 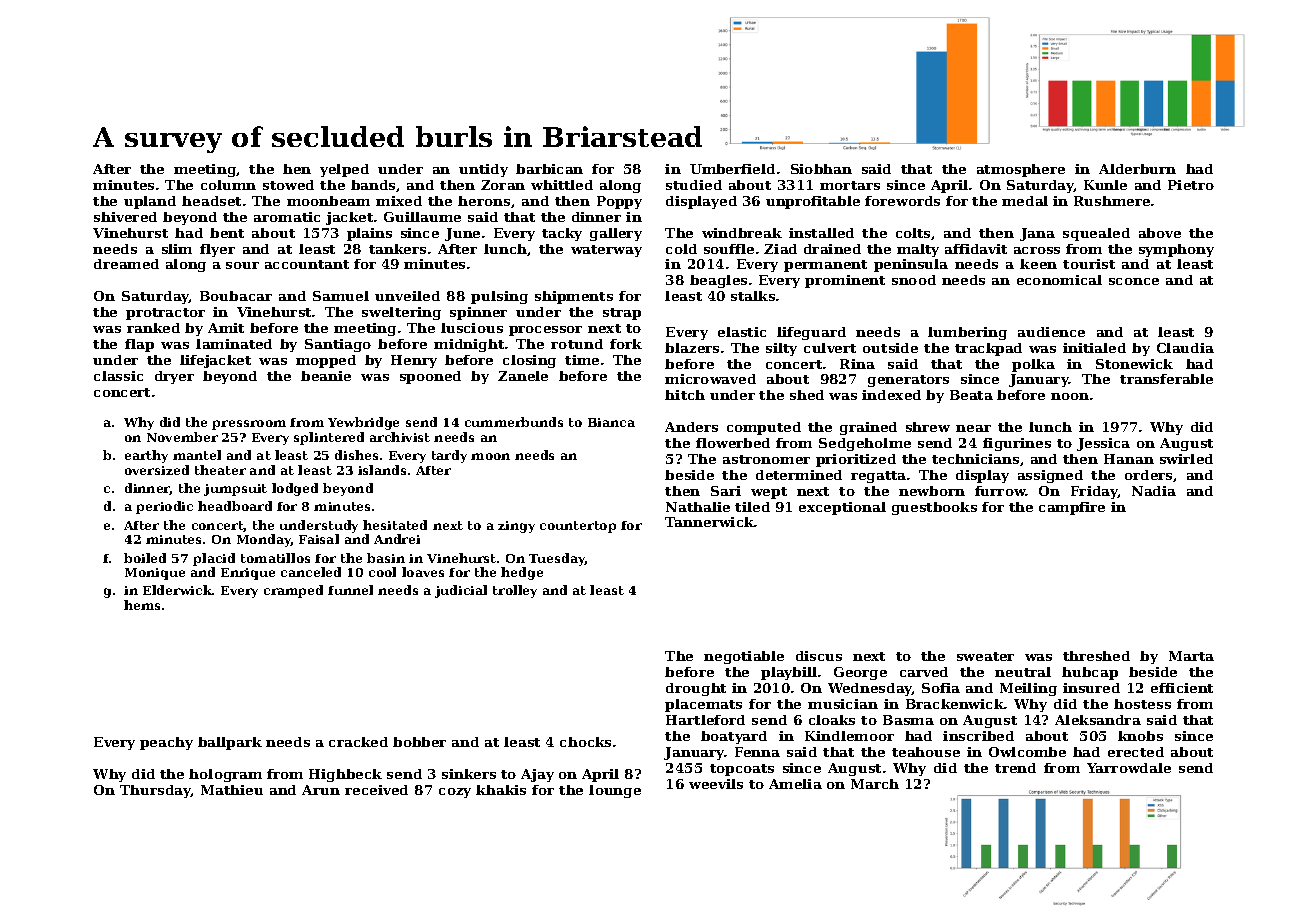 What do you see at coordinates (913, 233) in the screenshot?
I see `colts` at bounding box center [913, 233].
